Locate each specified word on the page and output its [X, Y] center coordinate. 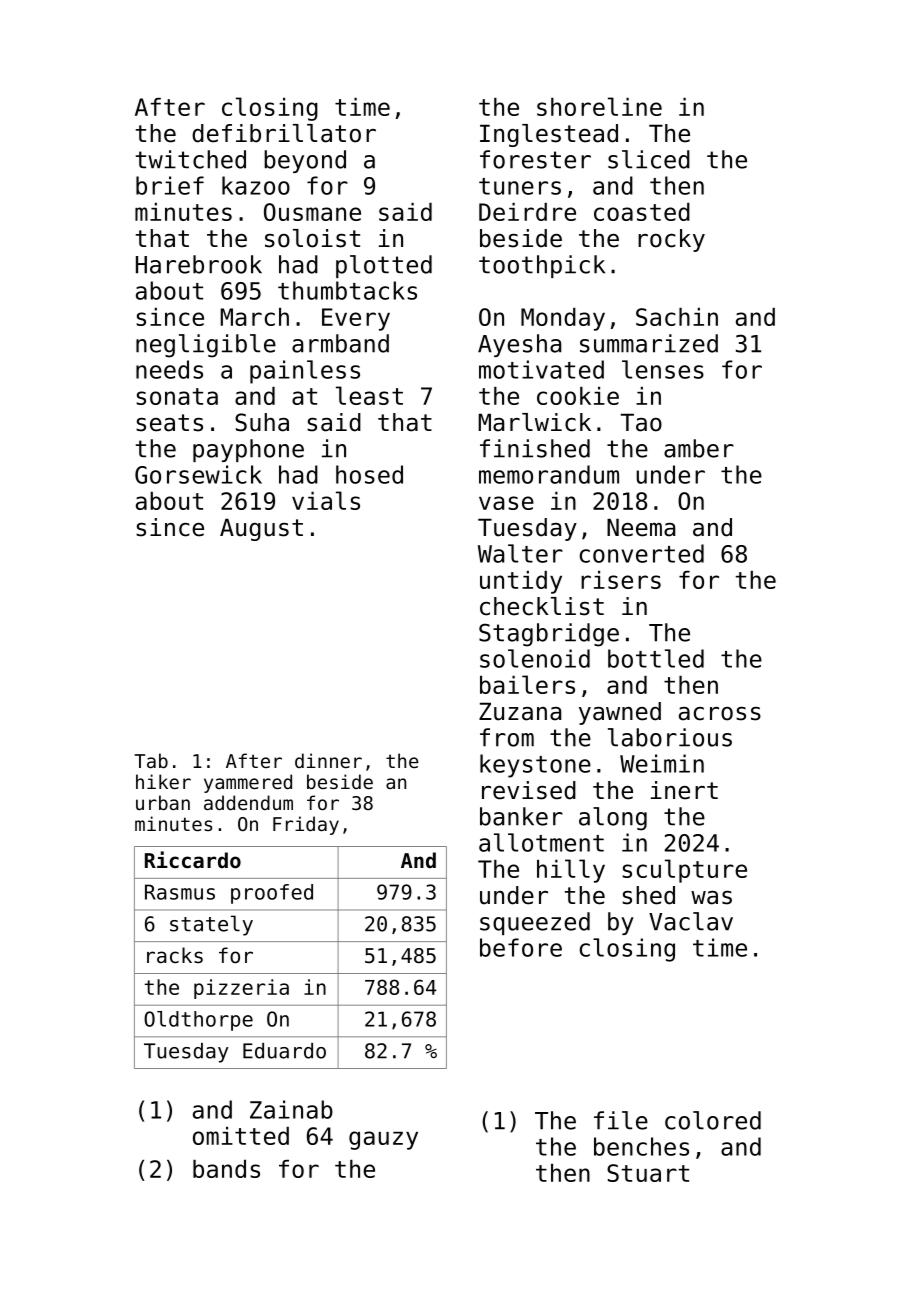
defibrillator [284, 133]
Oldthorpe [198, 1021]
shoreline [599, 106]
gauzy [383, 1140]
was [711, 898]
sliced [649, 159]
